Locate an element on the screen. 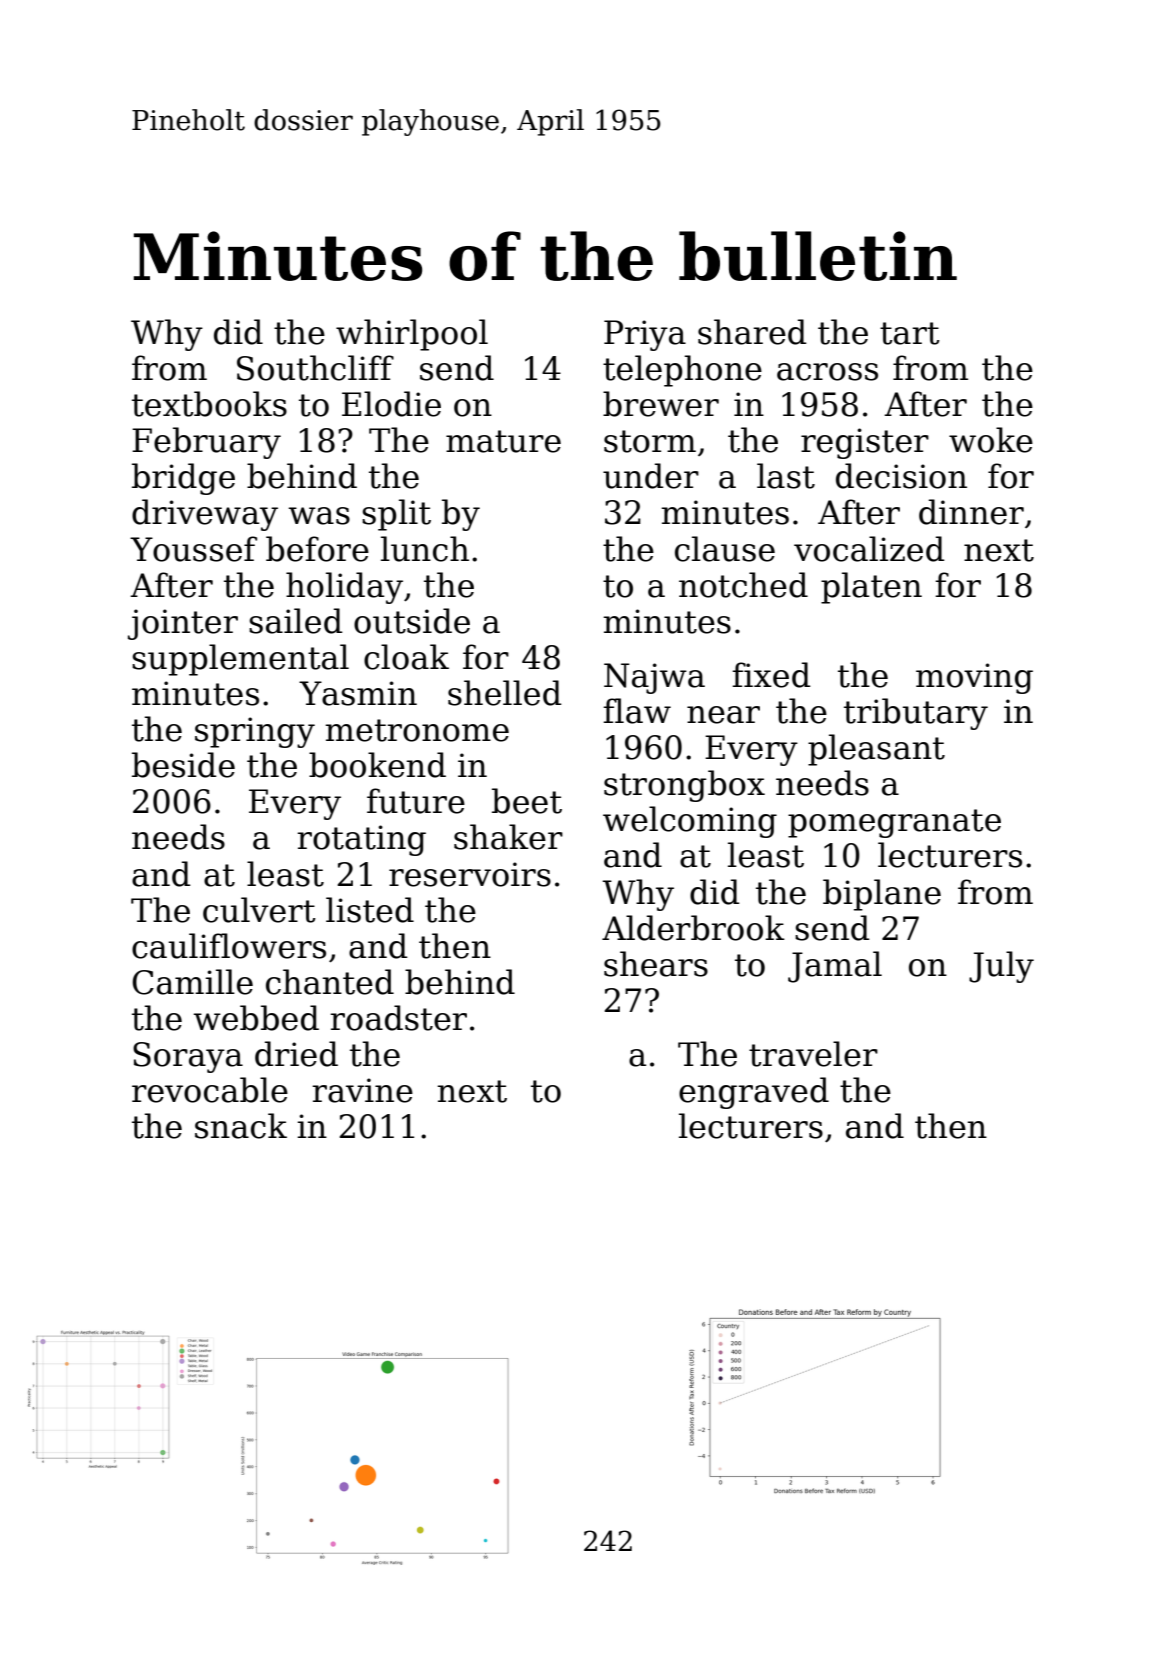 The width and height of the screenshot is (1165, 1654). under is located at coordinates (651, 476).
